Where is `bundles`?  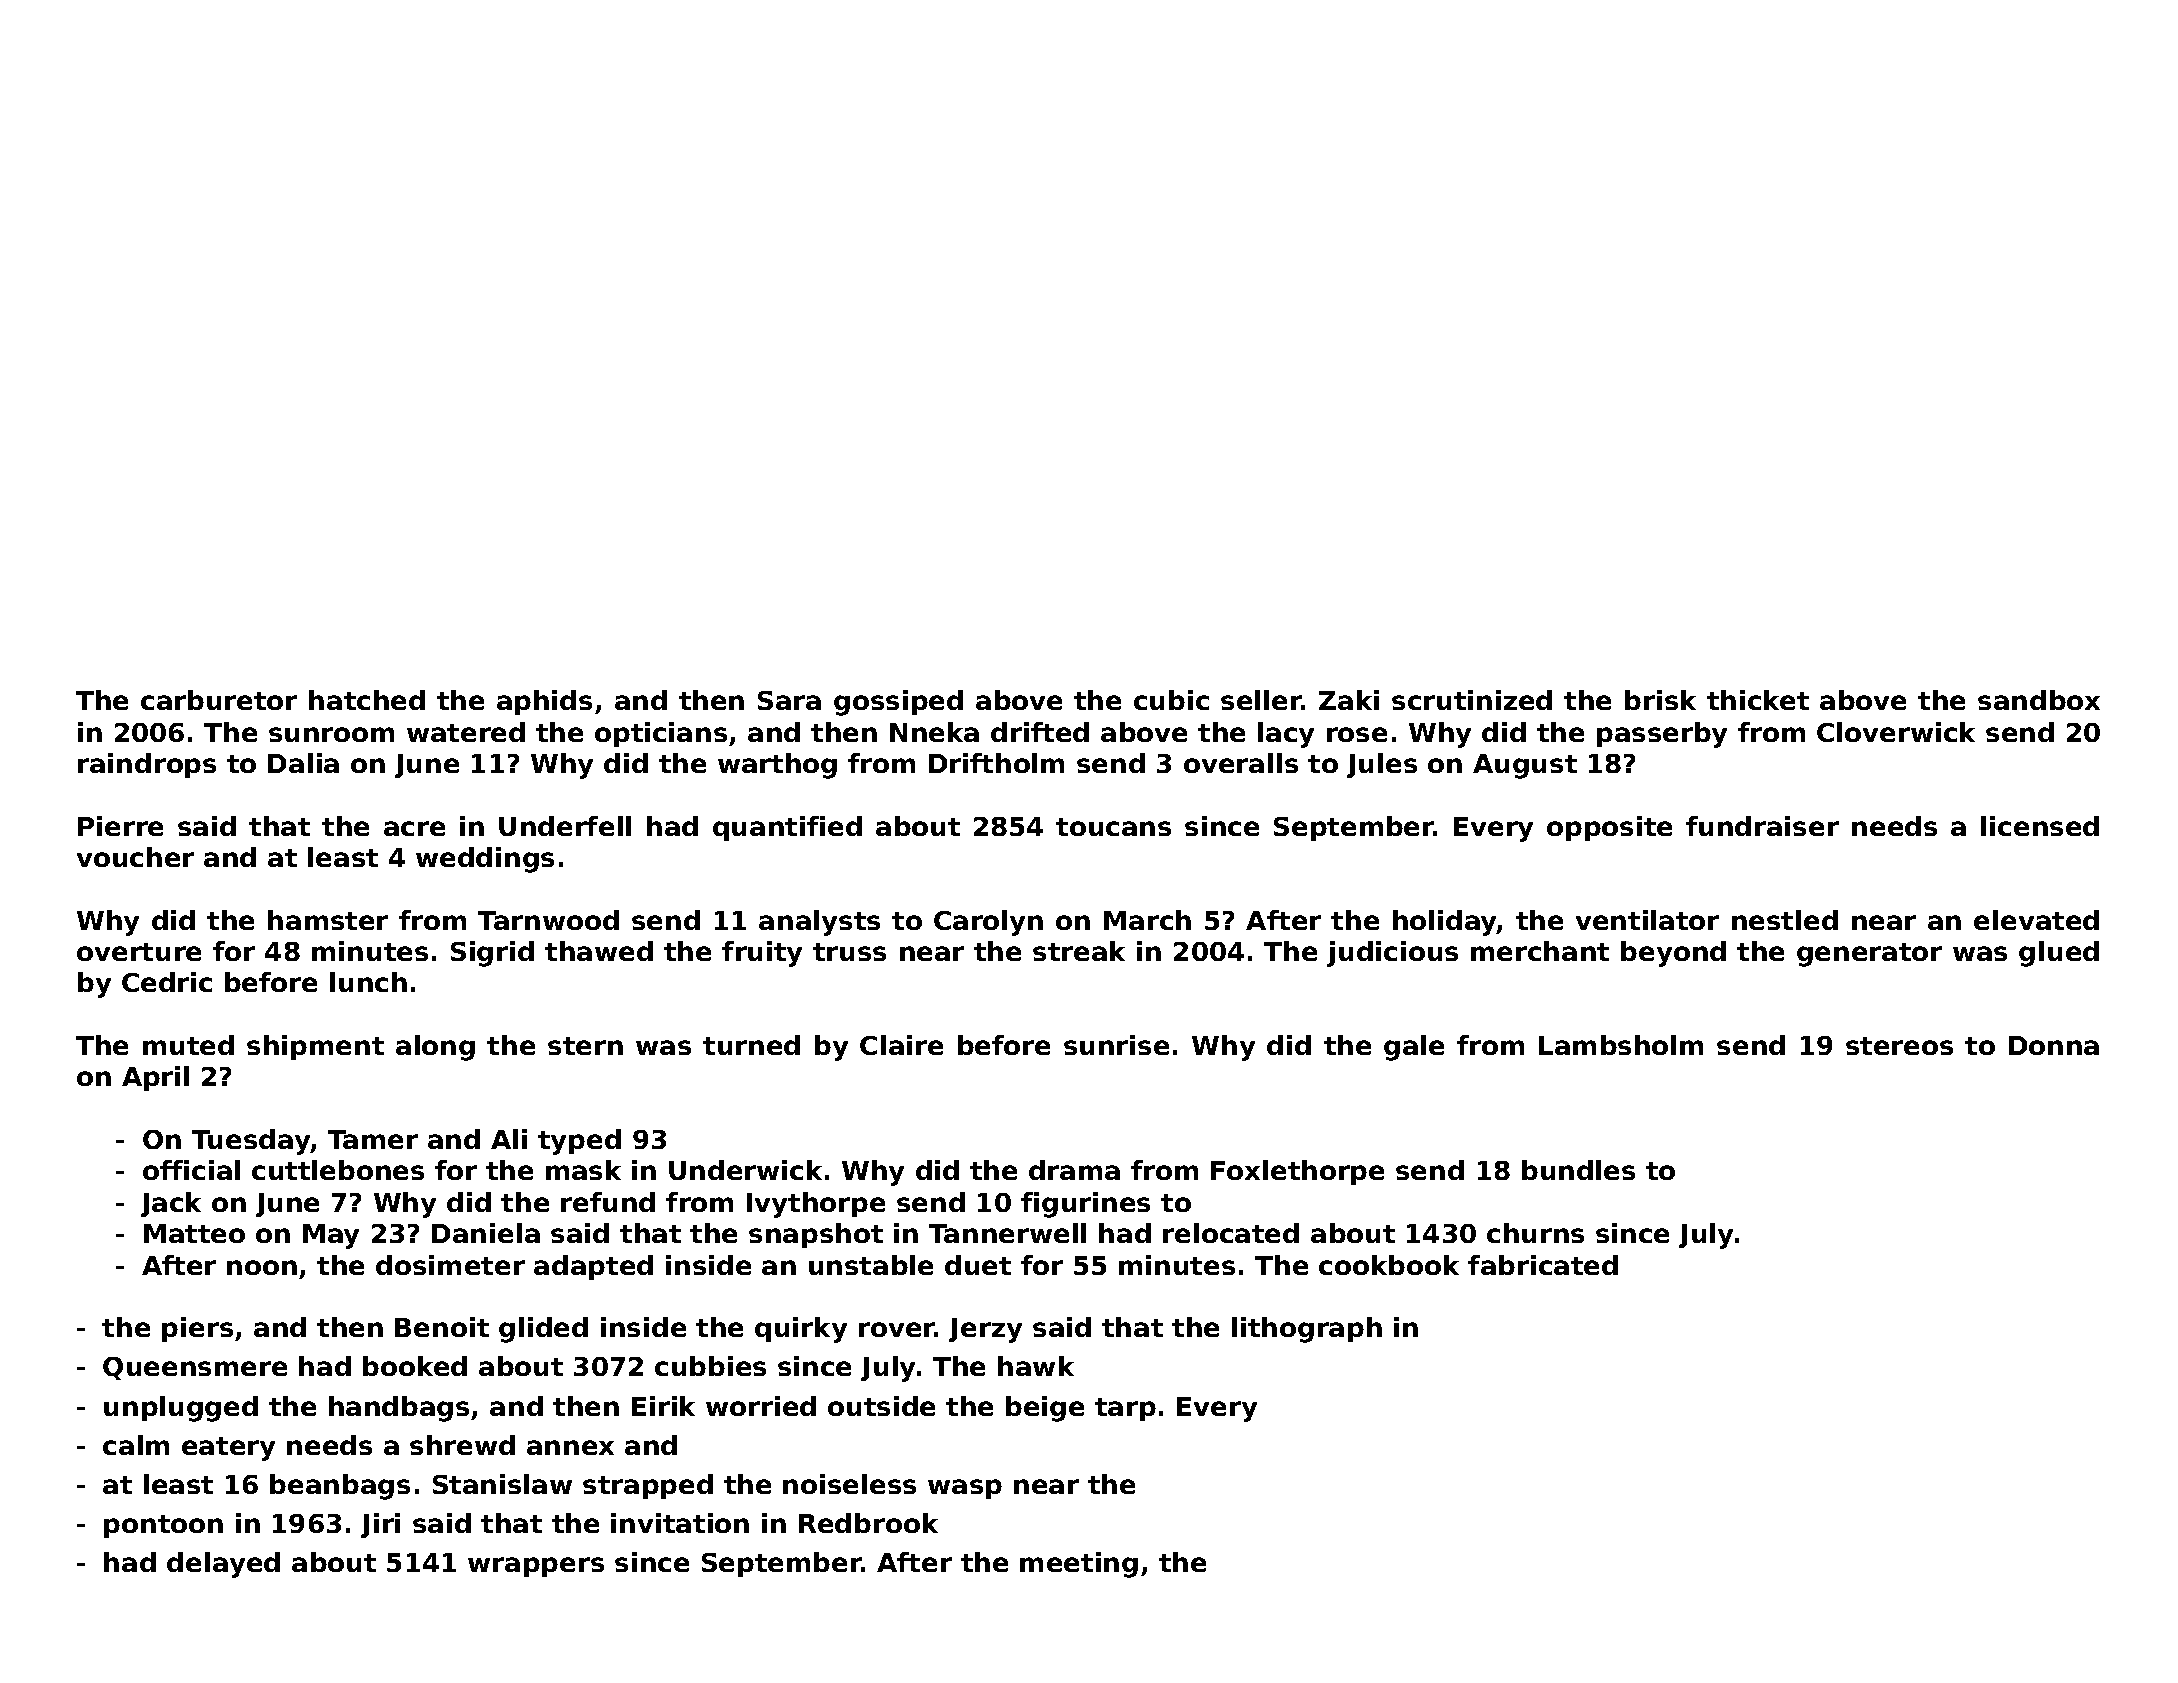
bundles is located at coordinates (1578, 1170).
